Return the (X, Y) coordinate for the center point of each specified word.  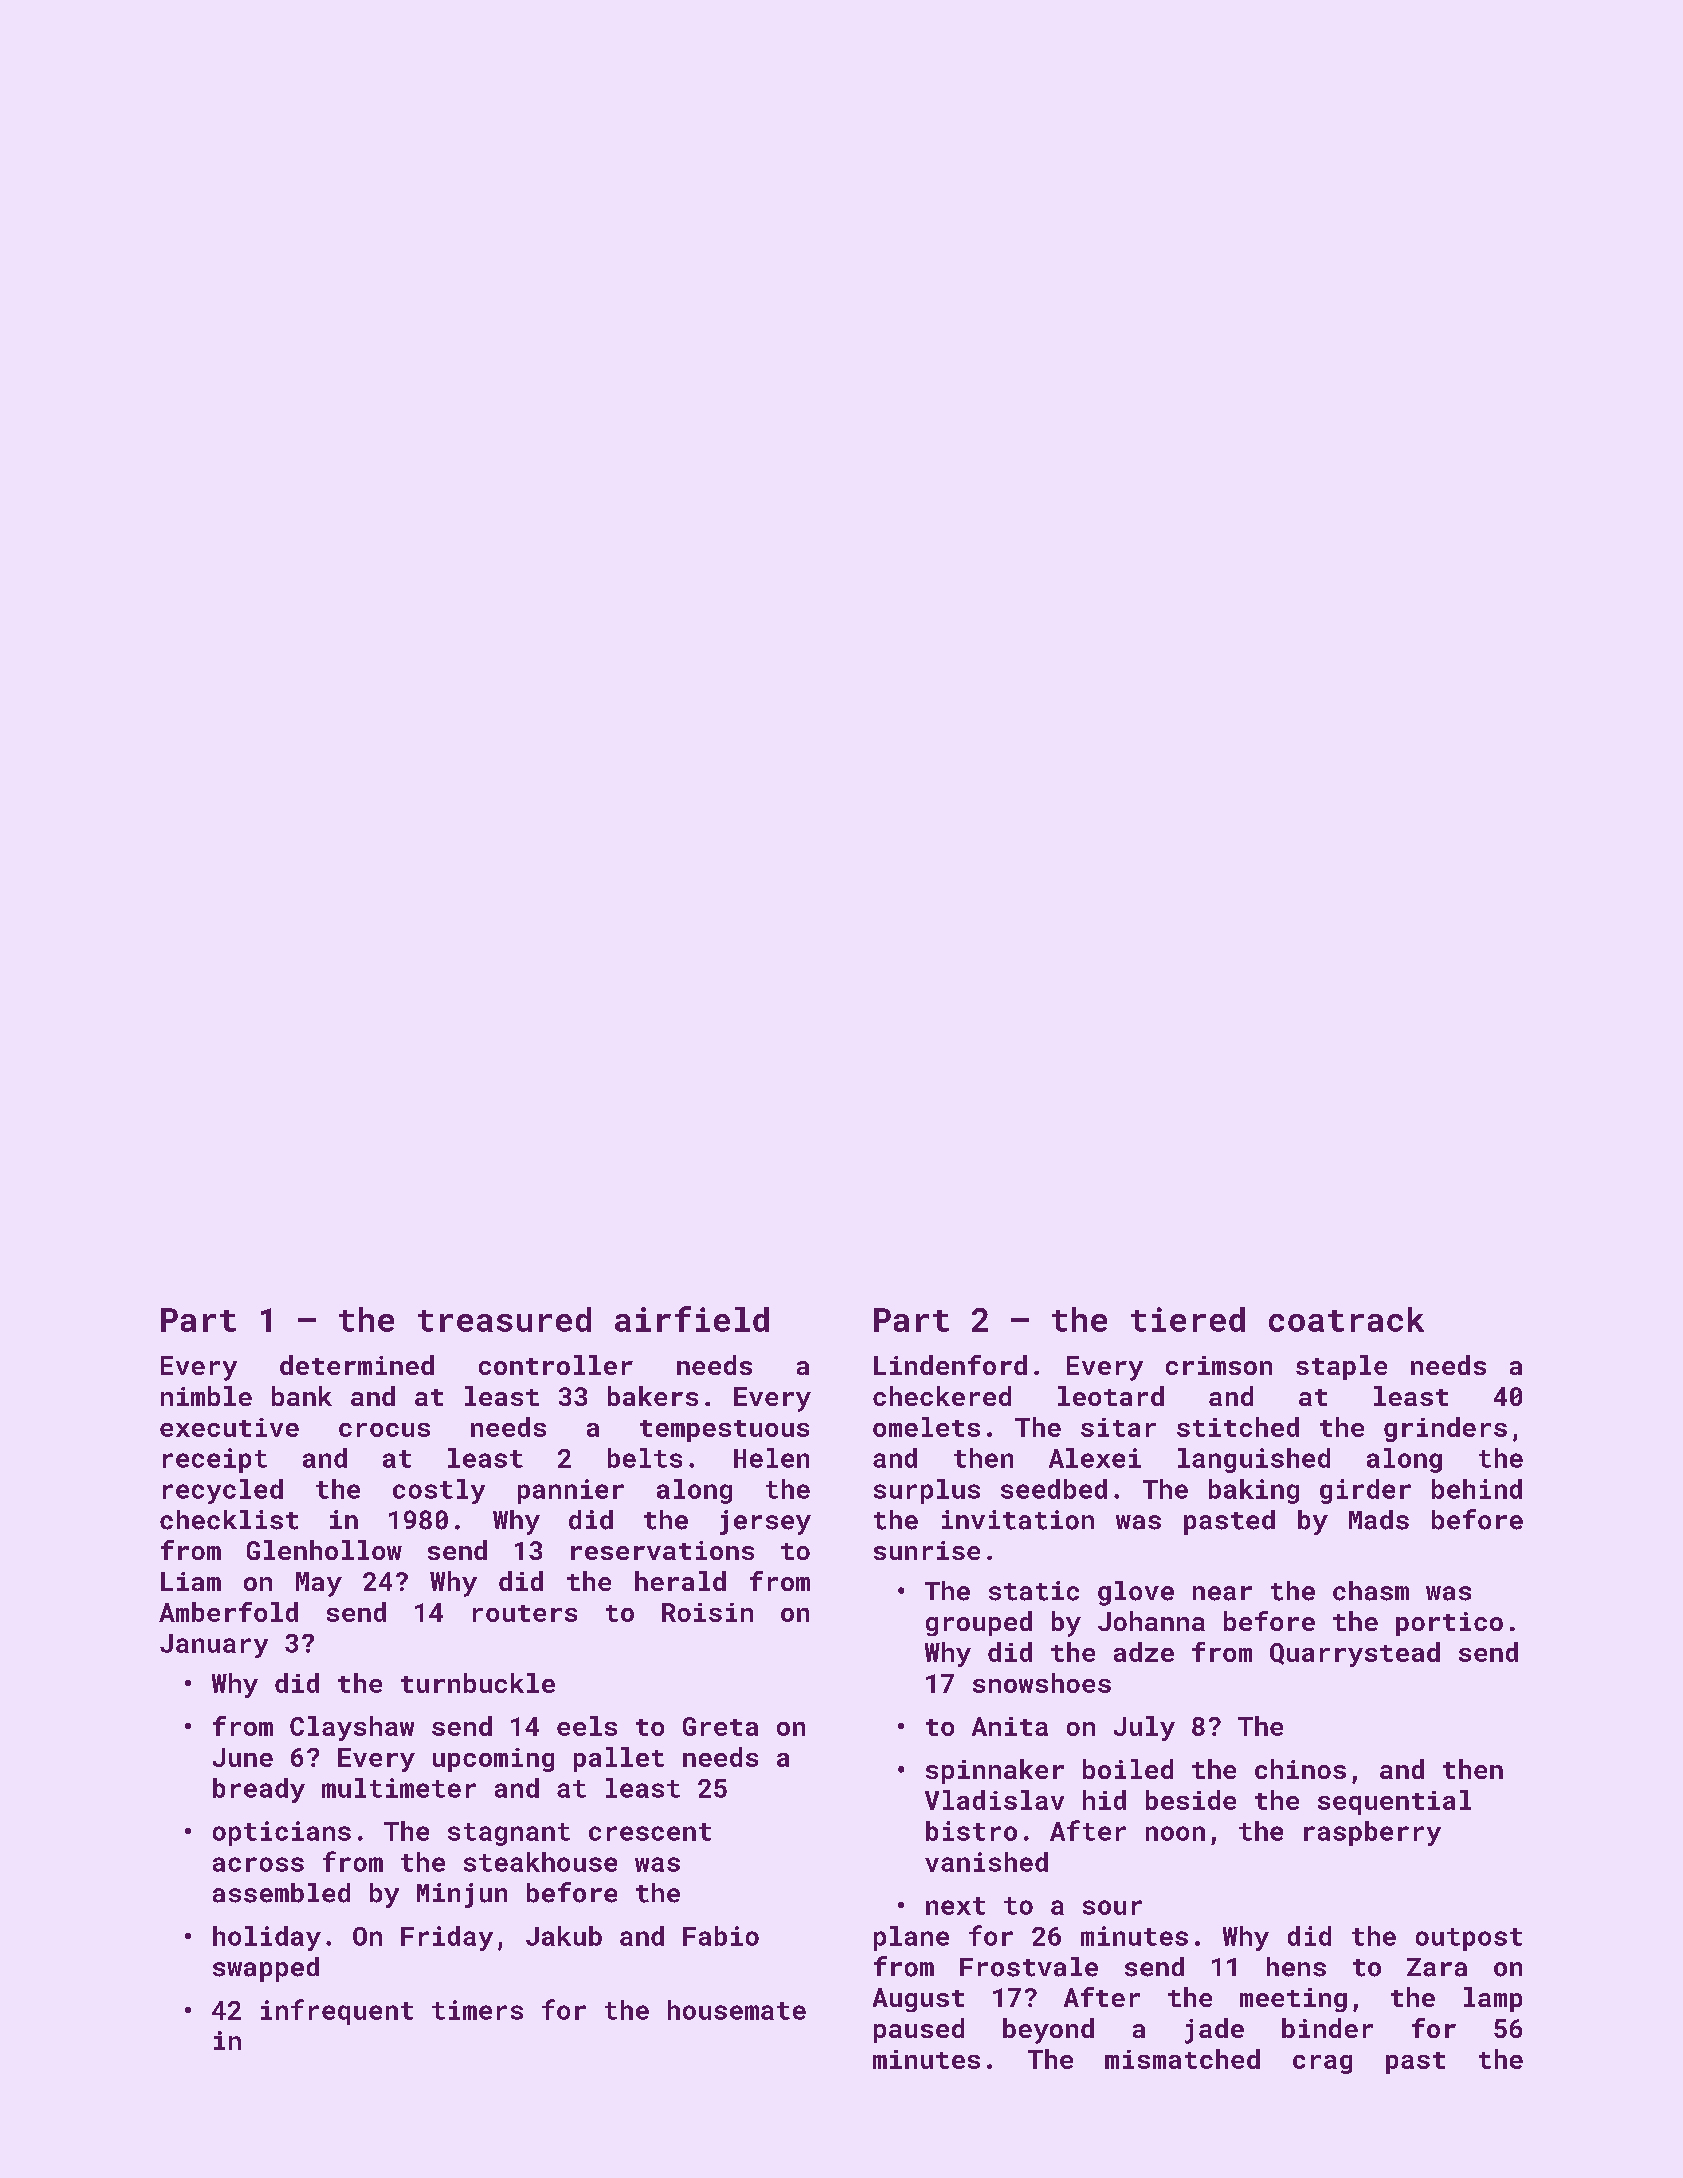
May (319, 1584)
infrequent (337, 2012)
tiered (1188, 1319)
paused (919, 2030)
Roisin (707, 1612)
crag (1322, 2064)
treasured (504, 1319)
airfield (692, 1319)
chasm (1371, 1591)
